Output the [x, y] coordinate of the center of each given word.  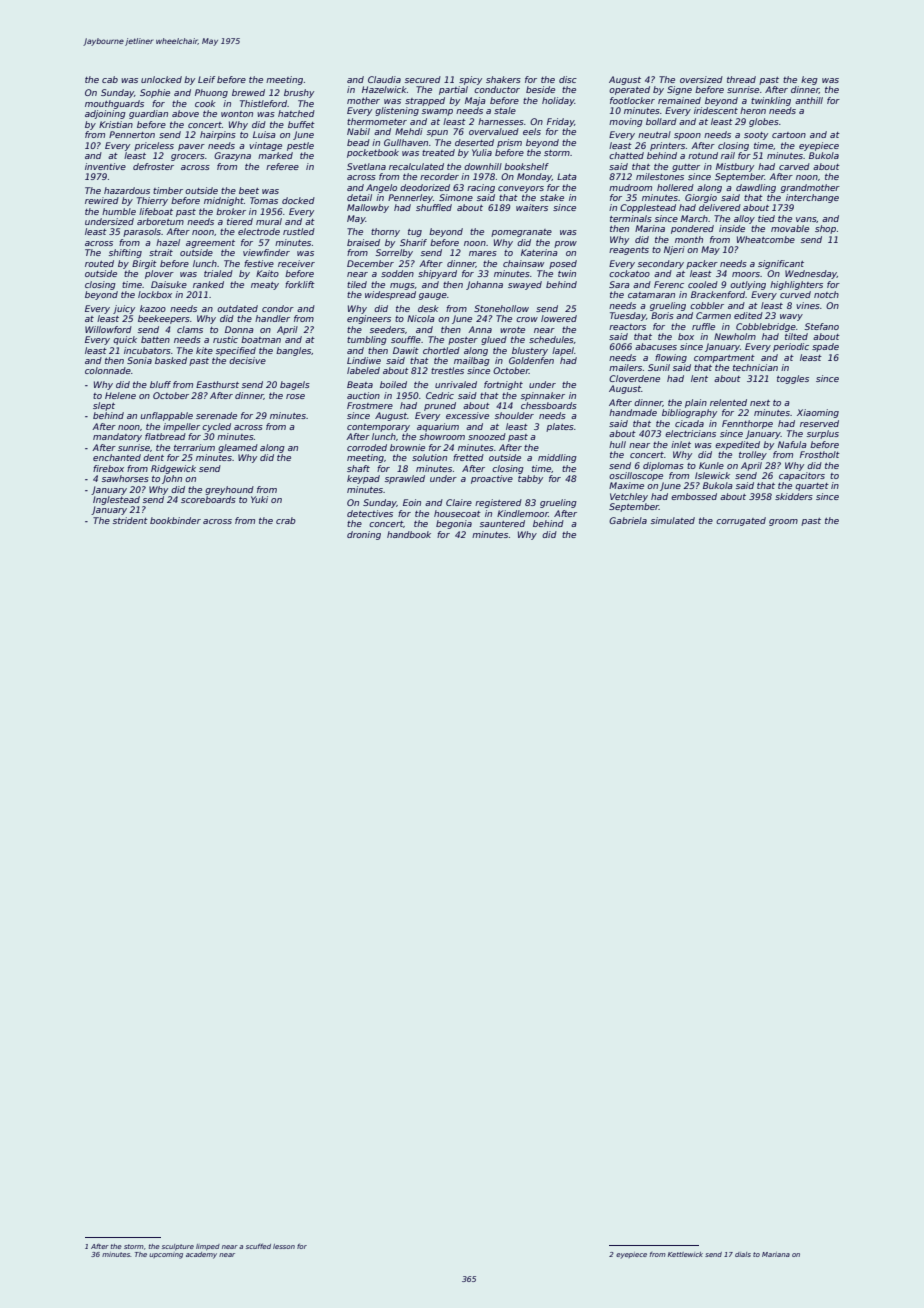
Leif [206, 79]
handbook [409, 534]
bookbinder [175, 520]
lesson [284, 1246]
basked [171, 360]
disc [568, 79]
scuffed [258, 1246]
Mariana [776, 1254]
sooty [756, 136]
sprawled [405, 479]
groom [783, 522]
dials [743, 1254]
